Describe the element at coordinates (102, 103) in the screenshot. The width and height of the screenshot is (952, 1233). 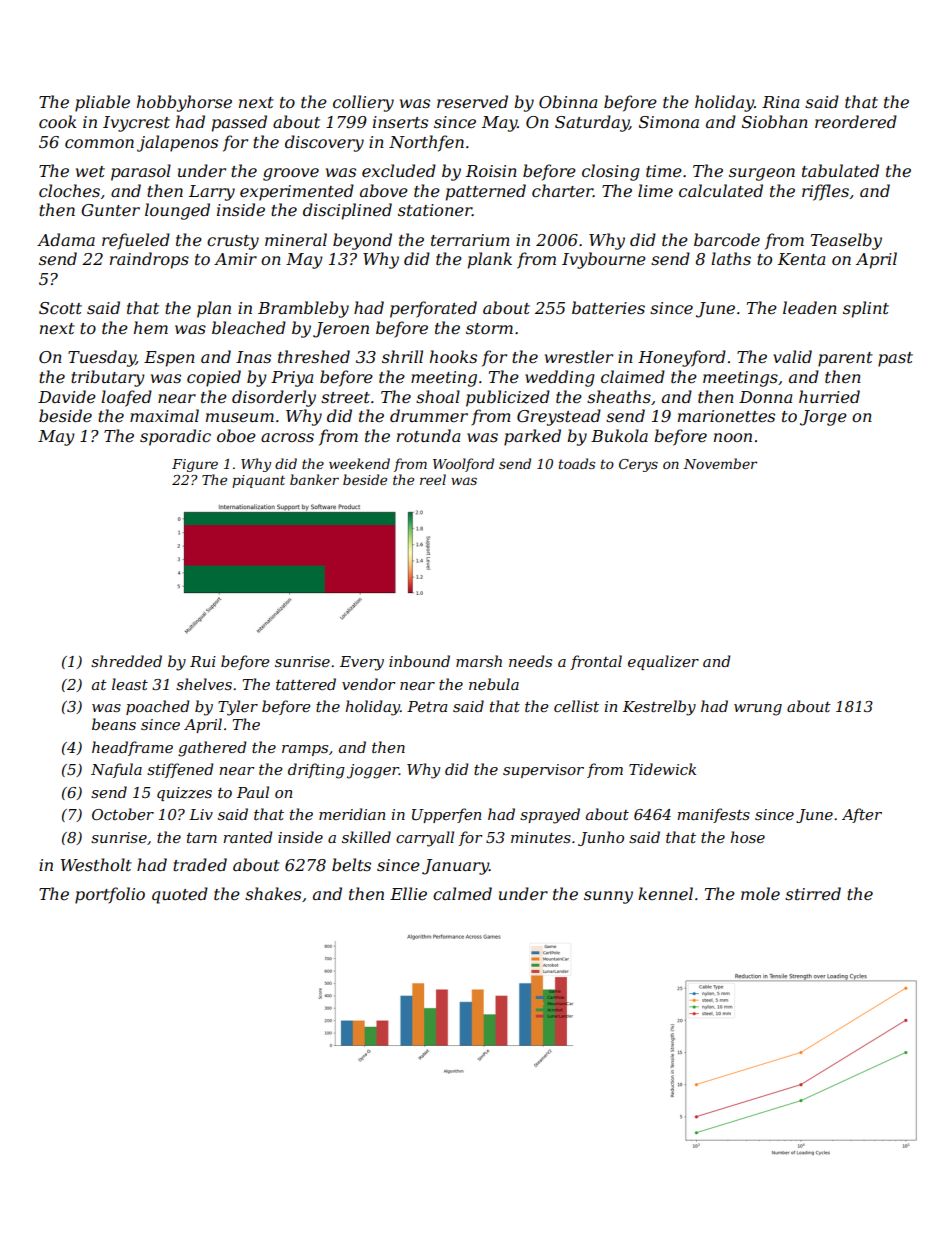
I see `pliable` at that location.
